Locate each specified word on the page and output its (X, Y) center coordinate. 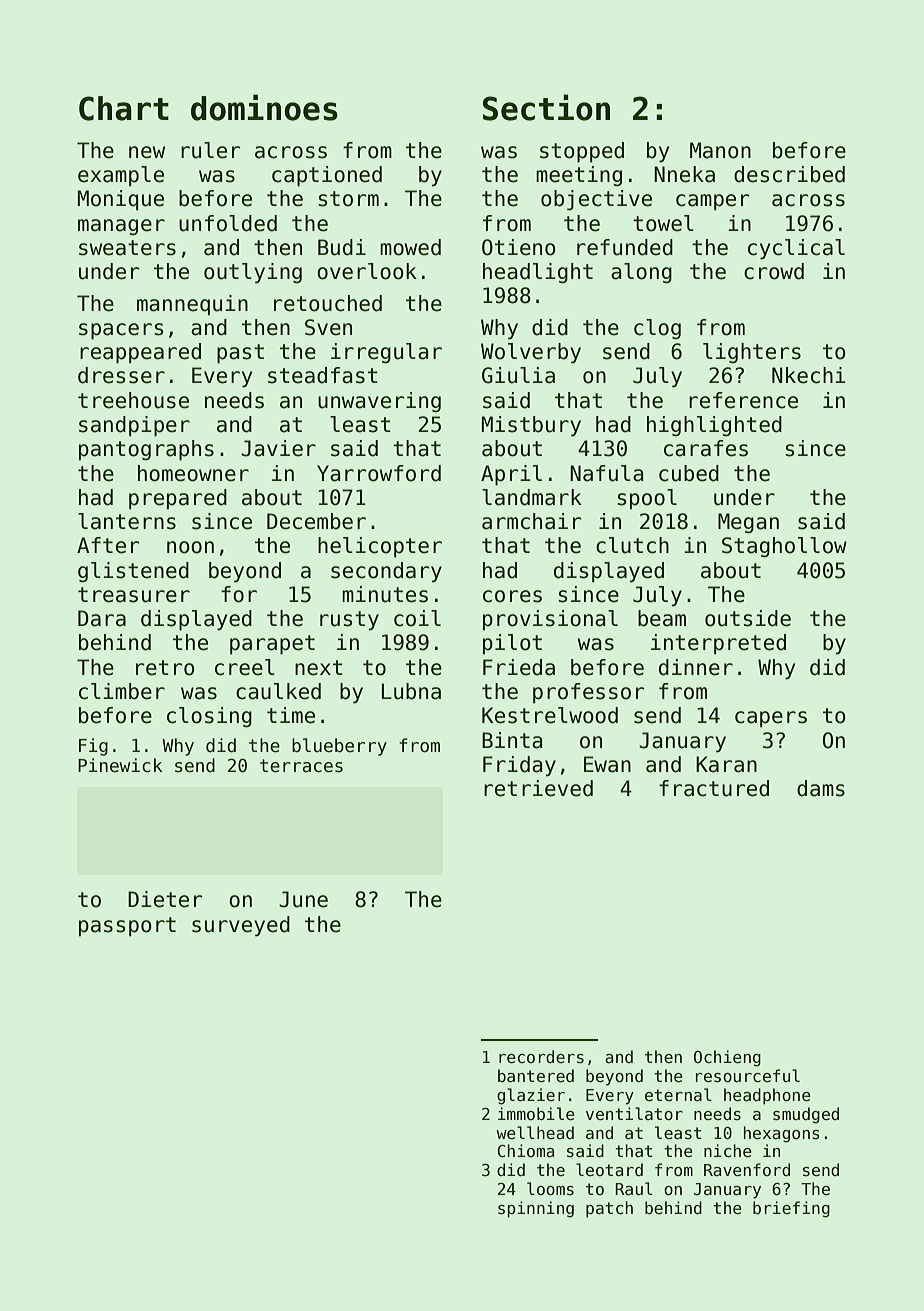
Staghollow (784, 547)
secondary (386, 572)
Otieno (519, 247)
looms (550, 1189)
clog (657, 329)
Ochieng (727, 1058)
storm (348, 199)
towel (663, 223)
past (240, 354)
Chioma (525, 1150)
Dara (102, 618)
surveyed (241, 926)
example (121, 176)
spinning (536, 1209)
